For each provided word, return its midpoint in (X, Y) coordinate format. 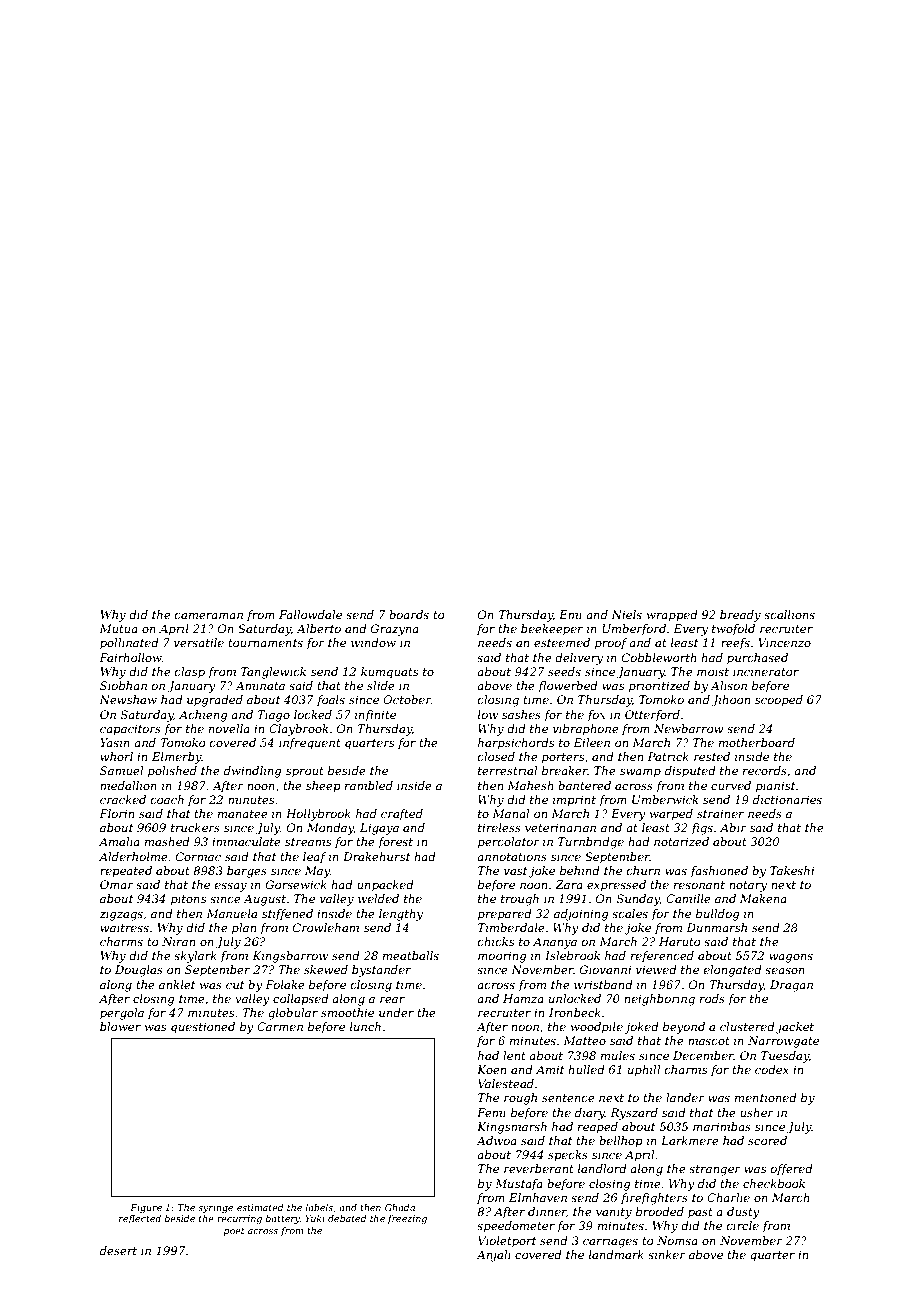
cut (235, 985)
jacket (795, 1028)
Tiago (273, 716)
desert (118, 1250)
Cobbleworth (659, 657)
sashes (521, 714)
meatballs (411, 955)
